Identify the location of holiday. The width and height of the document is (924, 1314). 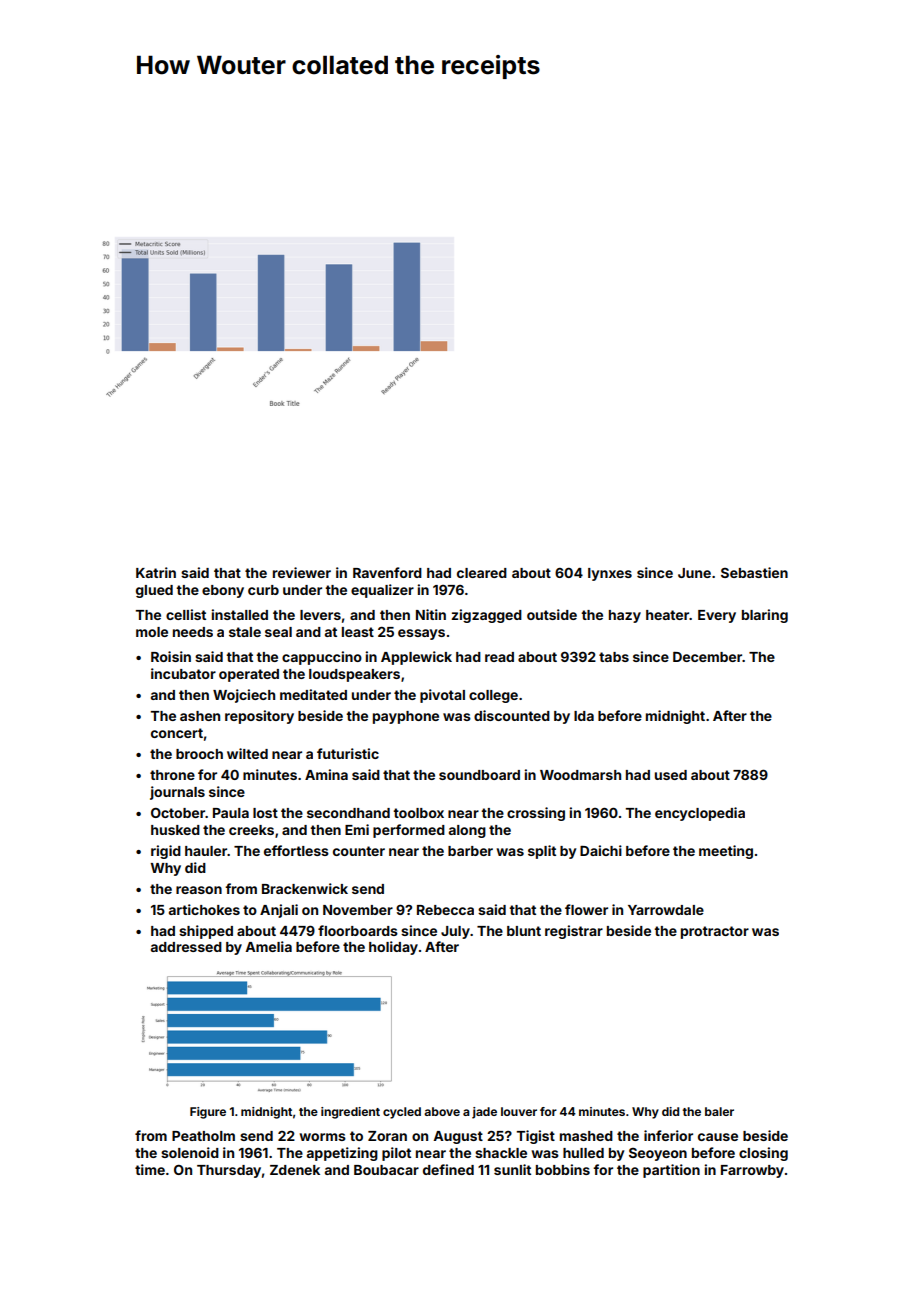
(393, 948).
